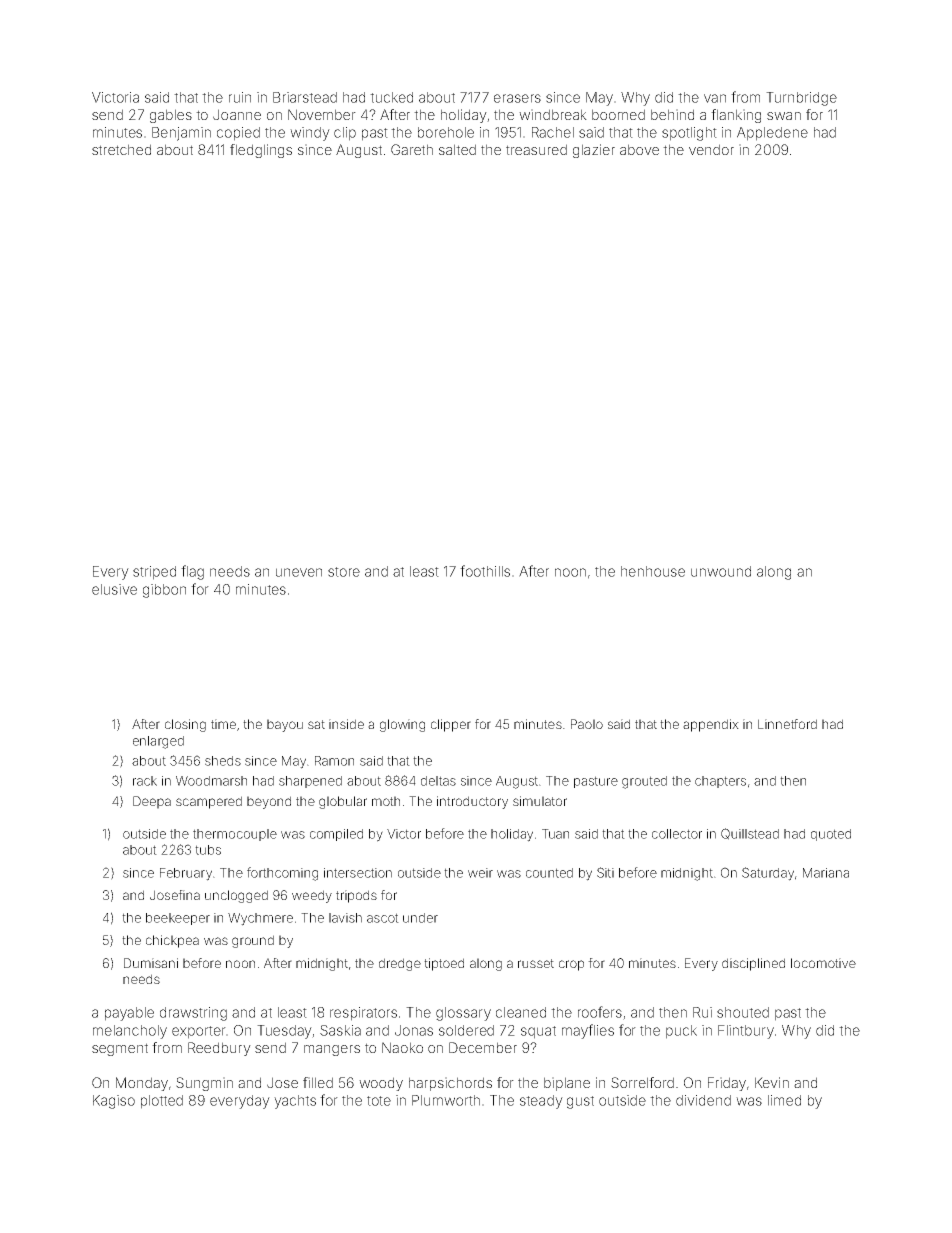 Image resolution: width=952 pixels, height=1233 pixels. What do you see at coordinates (720, 782) in the page?
I see `chapters` at bounding box center [720, 782].
